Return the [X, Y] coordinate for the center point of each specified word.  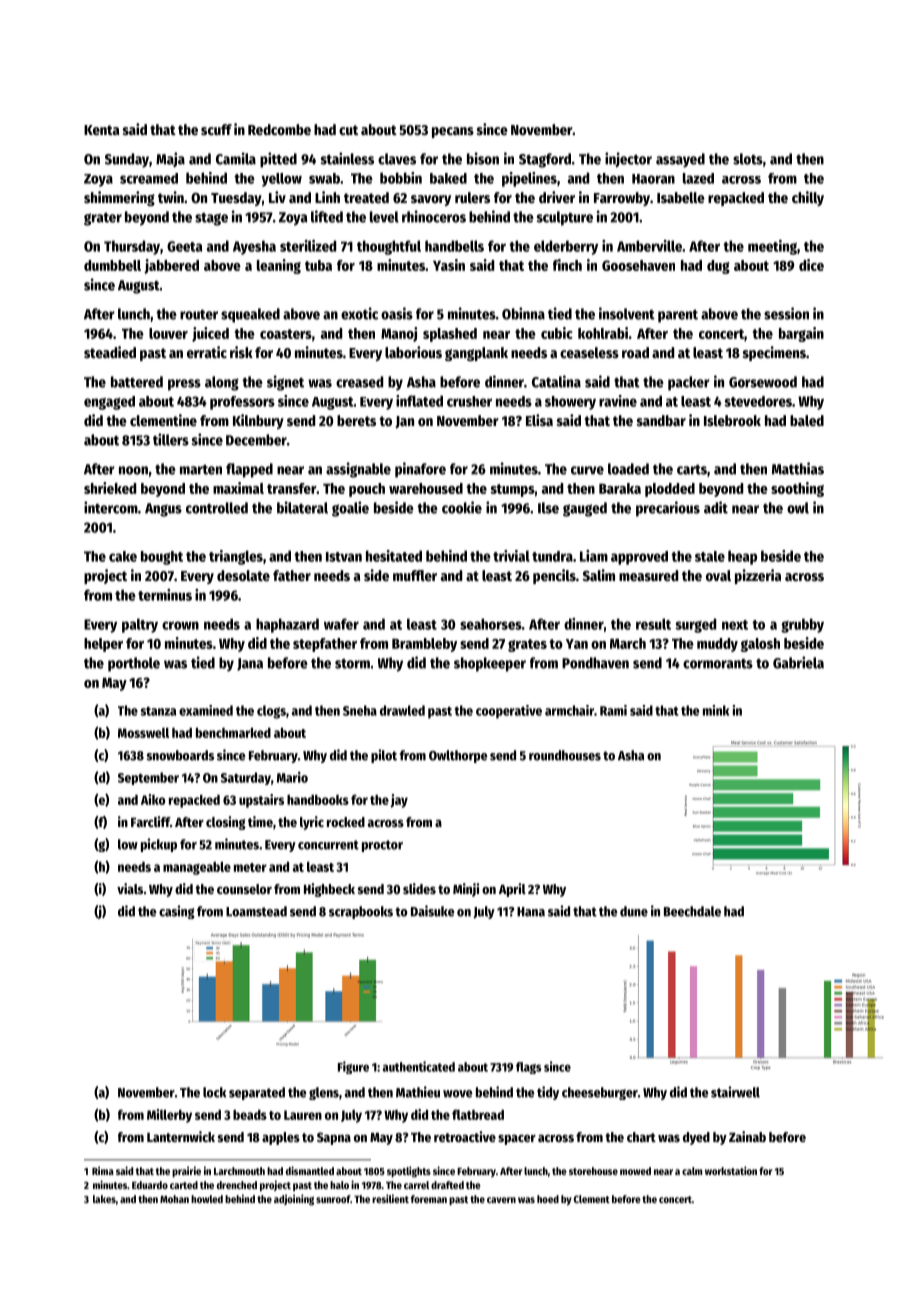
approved [639, 558]
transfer [291, 488]
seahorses [491, 624]
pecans [453, 132]
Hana [531, 912]
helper [103, 645]
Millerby [169, 1116]
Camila [236, 158]
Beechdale [692, 911]
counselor [244, 889]
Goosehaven [638, 265]
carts [692, 470]
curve [587, 470]
